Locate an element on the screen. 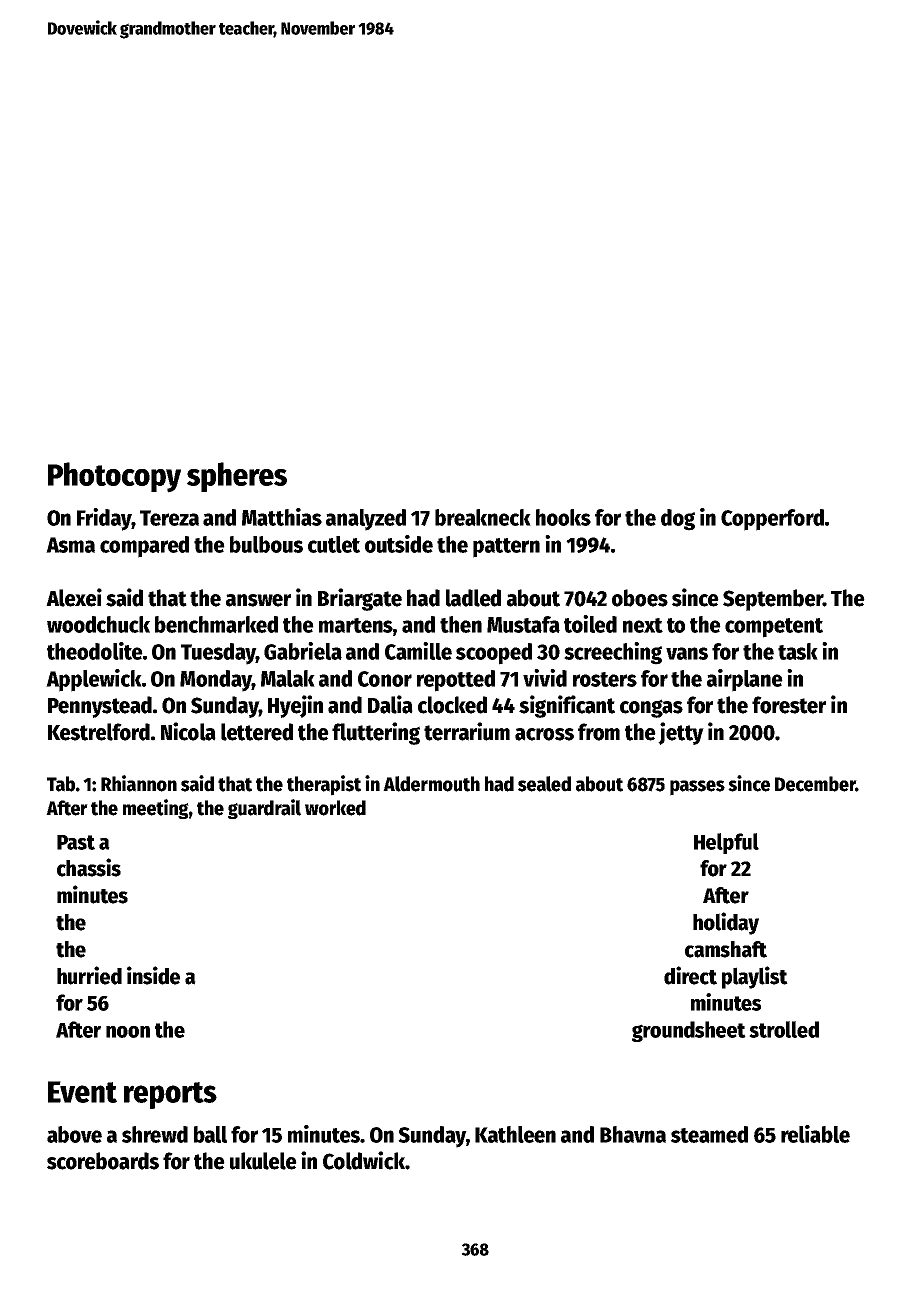  ukulele is located at coordinates (263, 1161).
